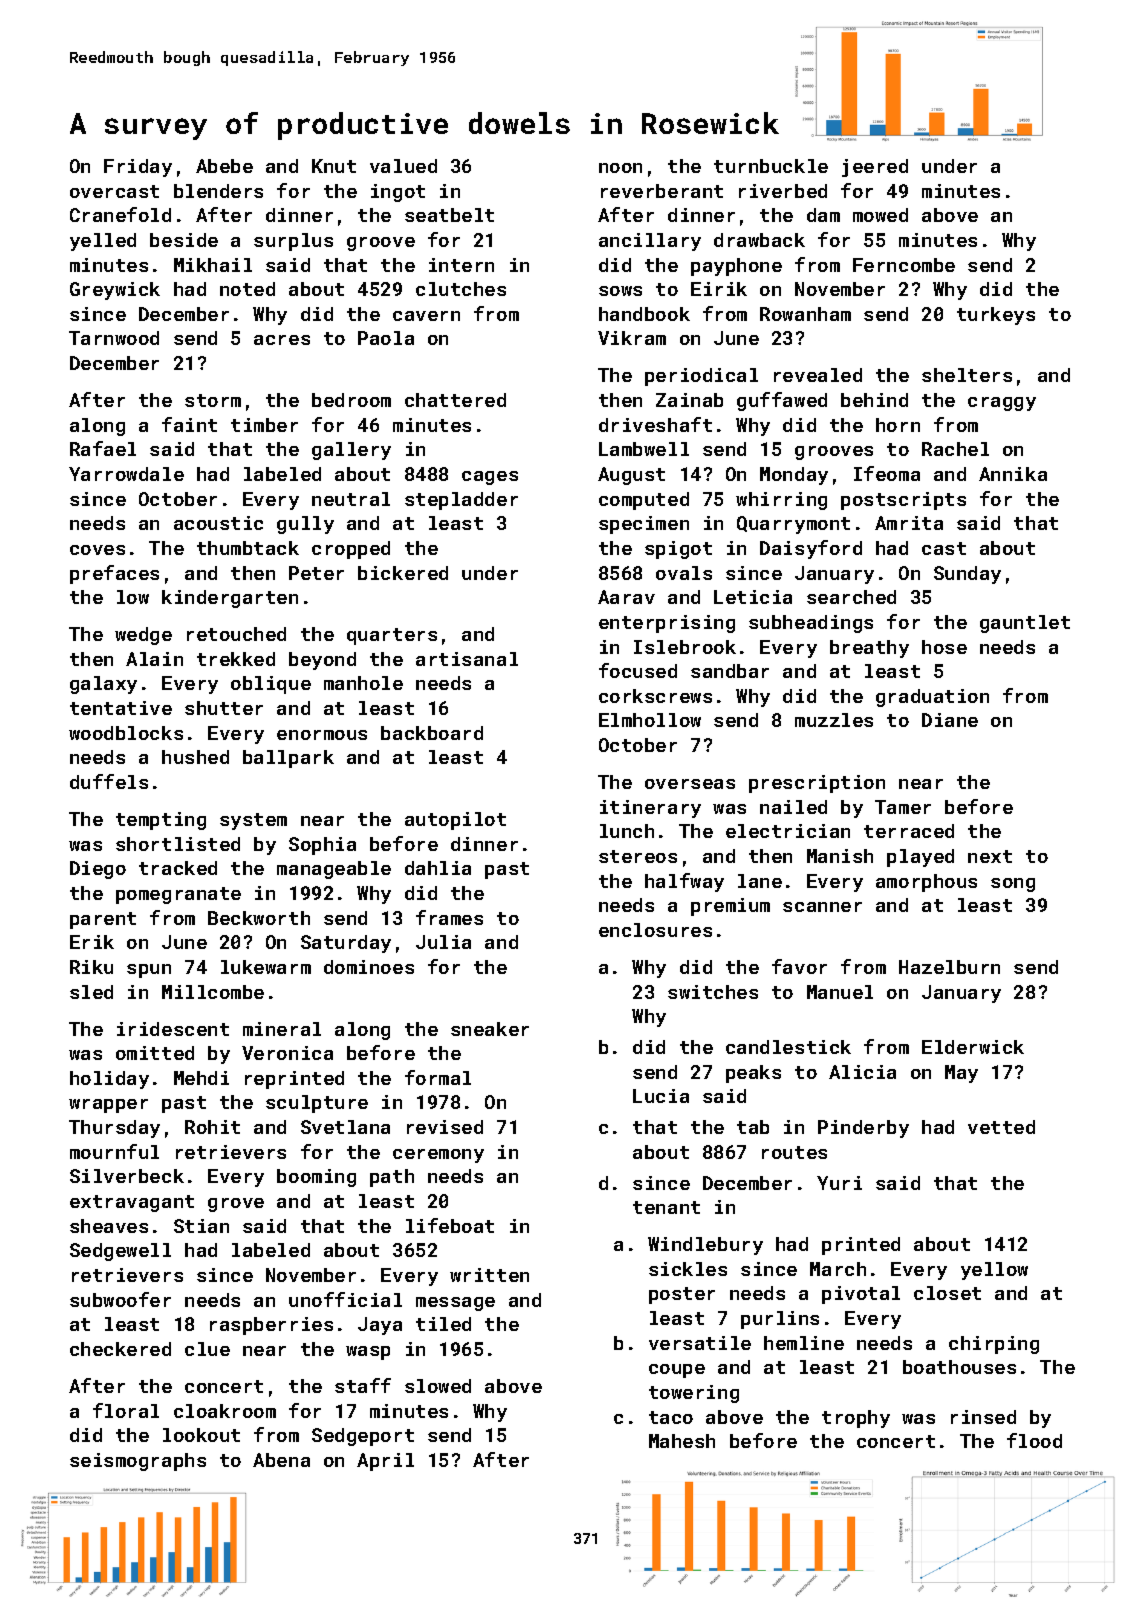  I want to click on extravagant, so click(132, 1203).
